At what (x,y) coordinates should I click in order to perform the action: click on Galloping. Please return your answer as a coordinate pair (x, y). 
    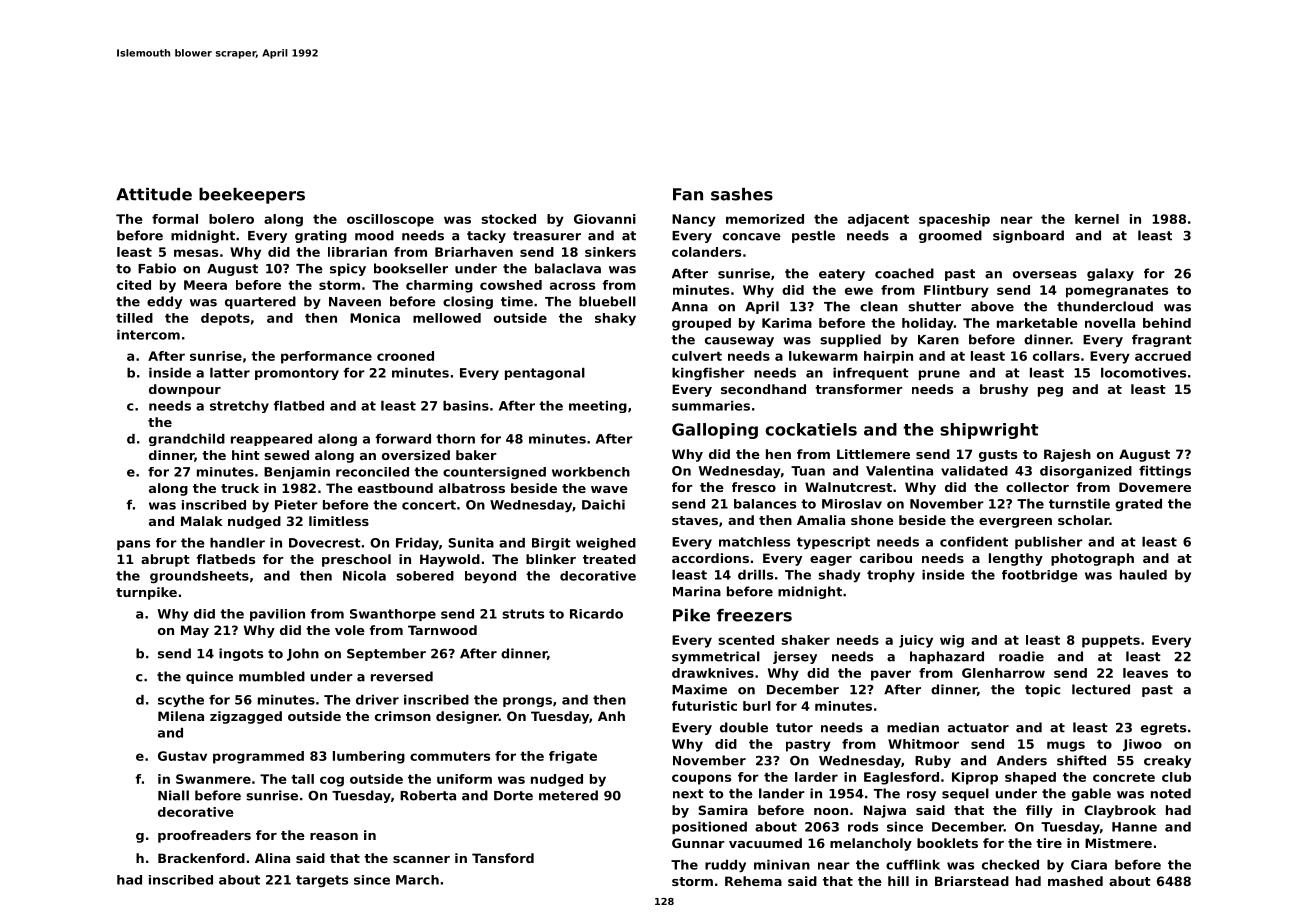
    Looking at the image, I should click on (715, 431).
